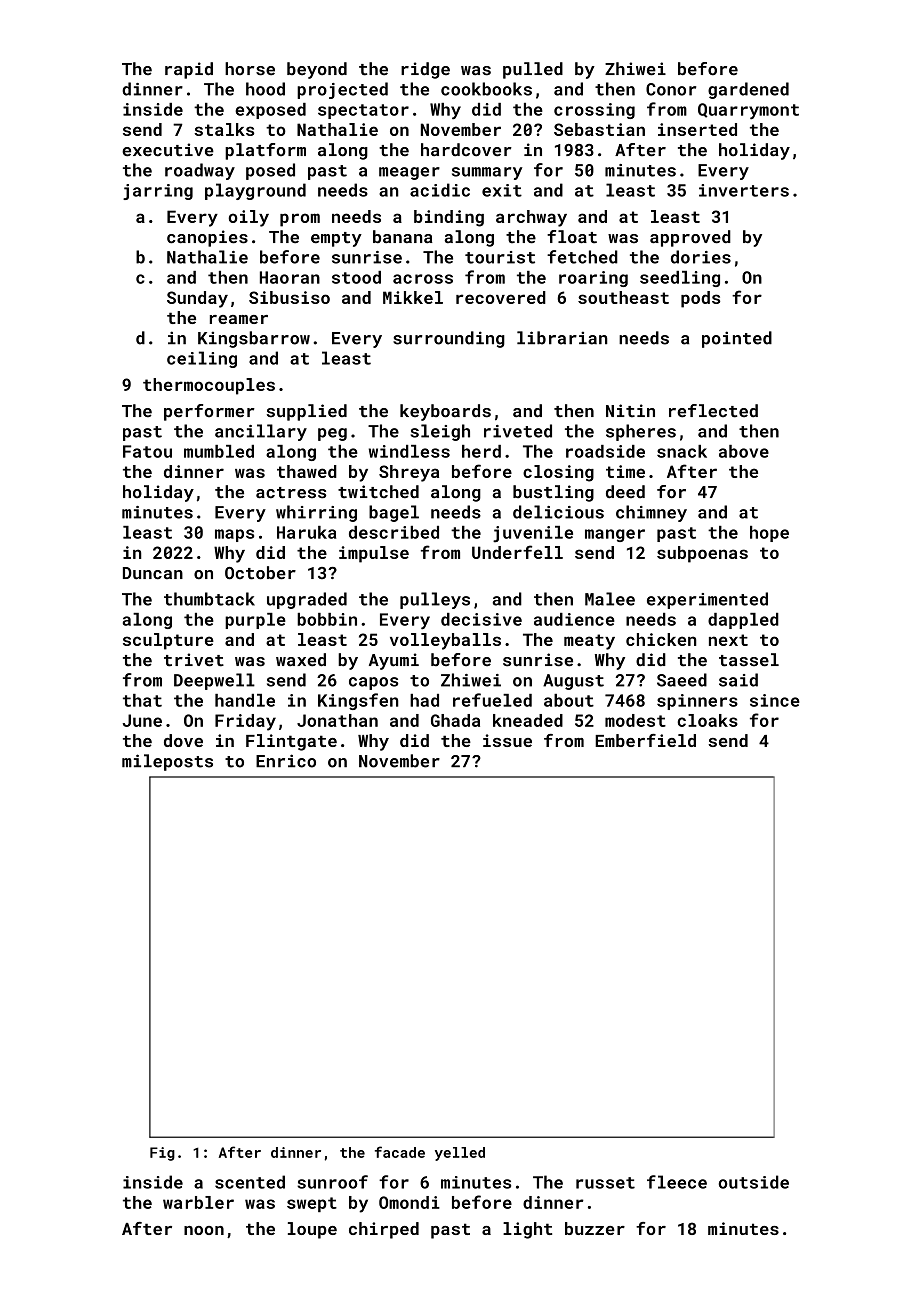 The width and height of the page is (924, 1314). Describe the element at coordinates (400, 1152) in the page. I see `facade` at that location.
